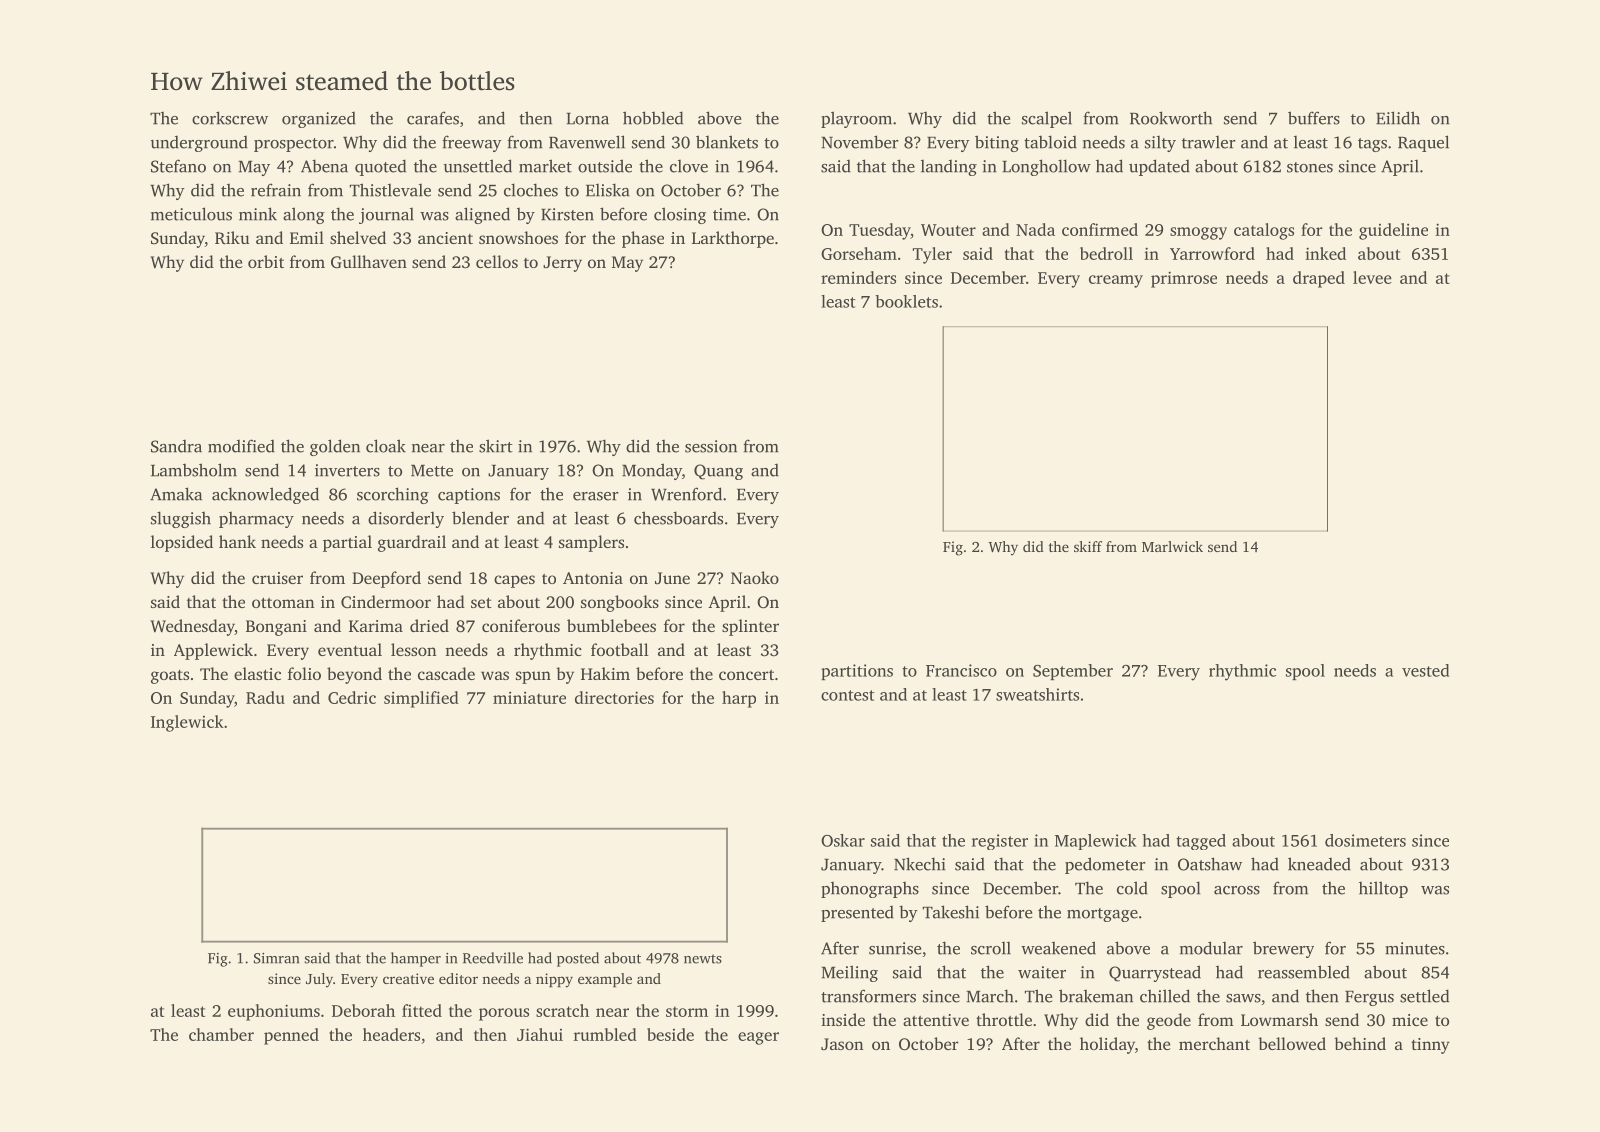 The height and width of the document is (1132, 1600). What do you see at coordinates (703, 959) in the document?
I see `newts` at bounding box center [703, 959].
